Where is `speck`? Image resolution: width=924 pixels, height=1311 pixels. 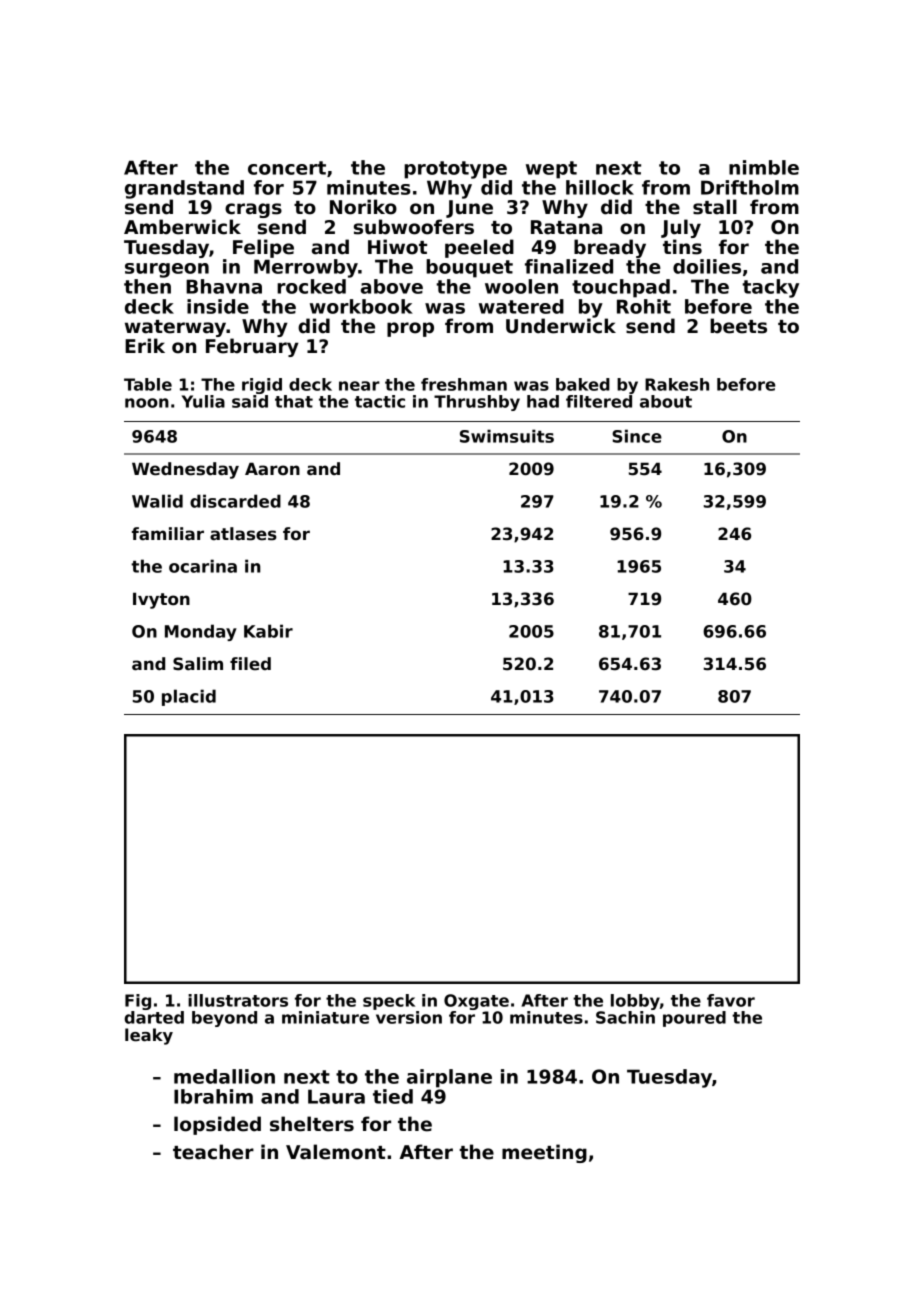
speck is located at coordinates (389, 1002).
